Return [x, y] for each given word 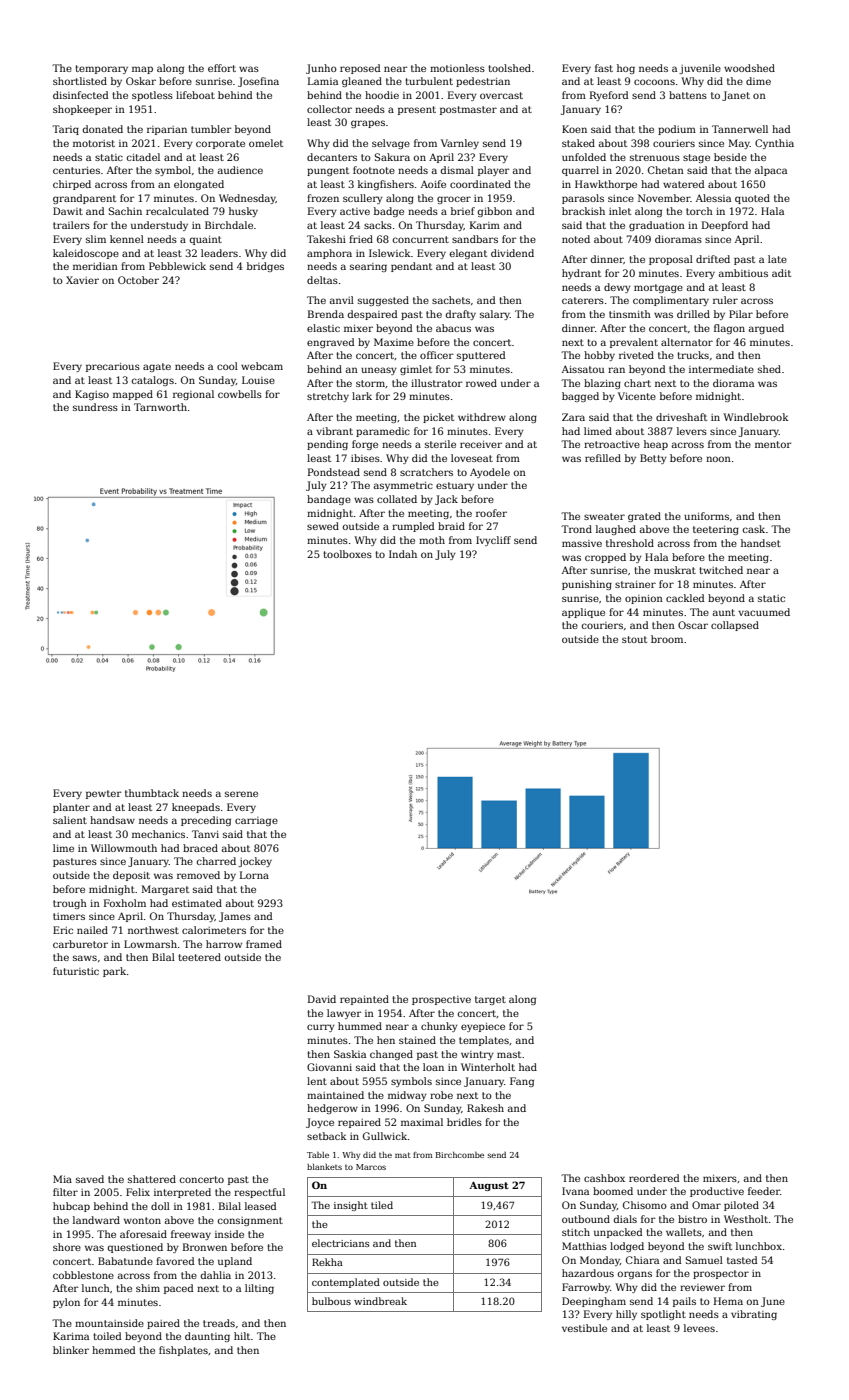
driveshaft [681, 417]
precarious [113, 367]
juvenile [700, 69]
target [490, 1000]
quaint [205, 240]
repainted [364, 1000]
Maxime [394, 342]
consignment [250, 1221]
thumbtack [152, 793]
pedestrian [483, 82]
